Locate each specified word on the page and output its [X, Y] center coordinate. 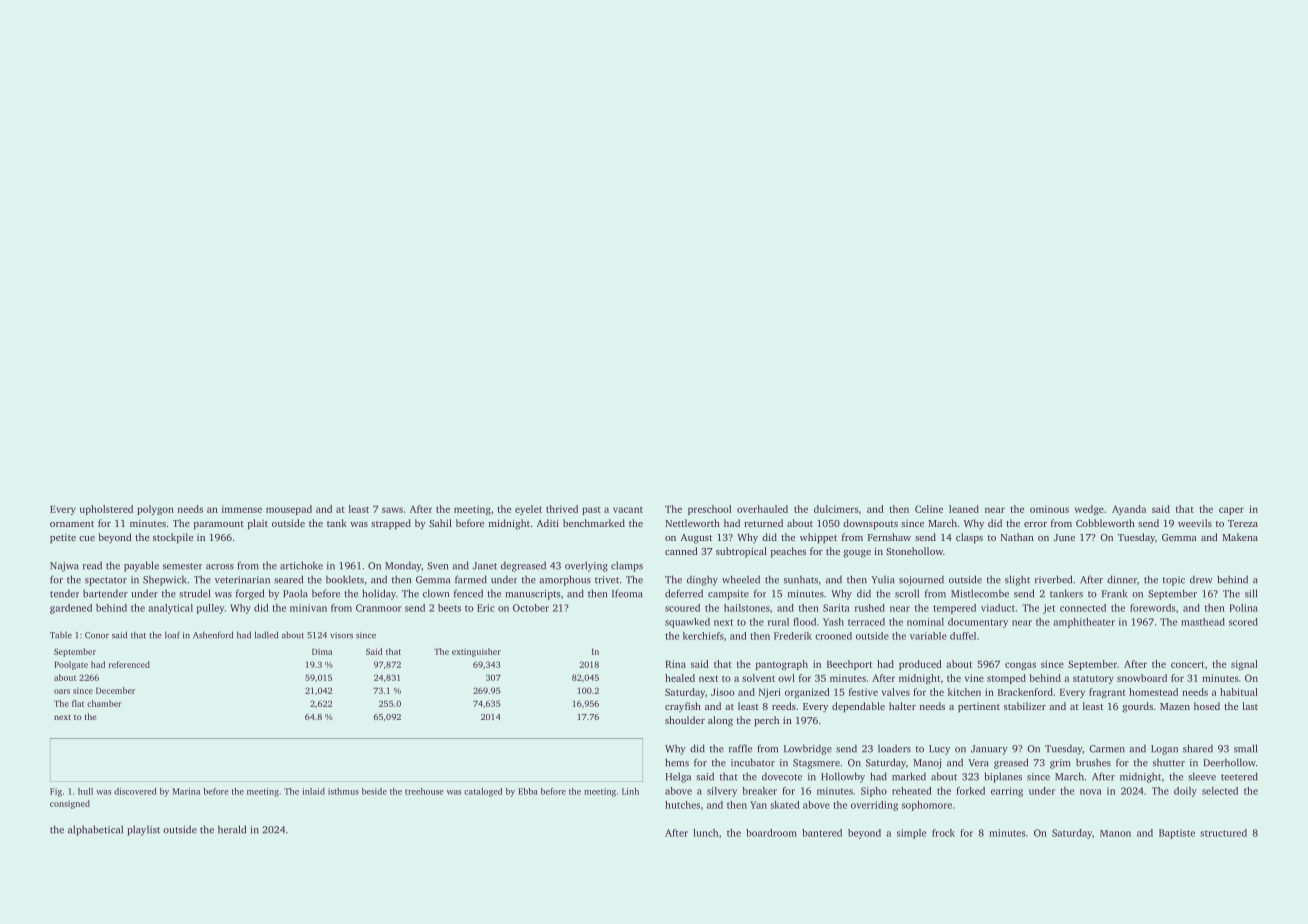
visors [341, 635]
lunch [705, 833]
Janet [485, 566]
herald [232, 829]
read [92, 565]
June [1064, 537]
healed [680, 678]
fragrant [1107, 693]
